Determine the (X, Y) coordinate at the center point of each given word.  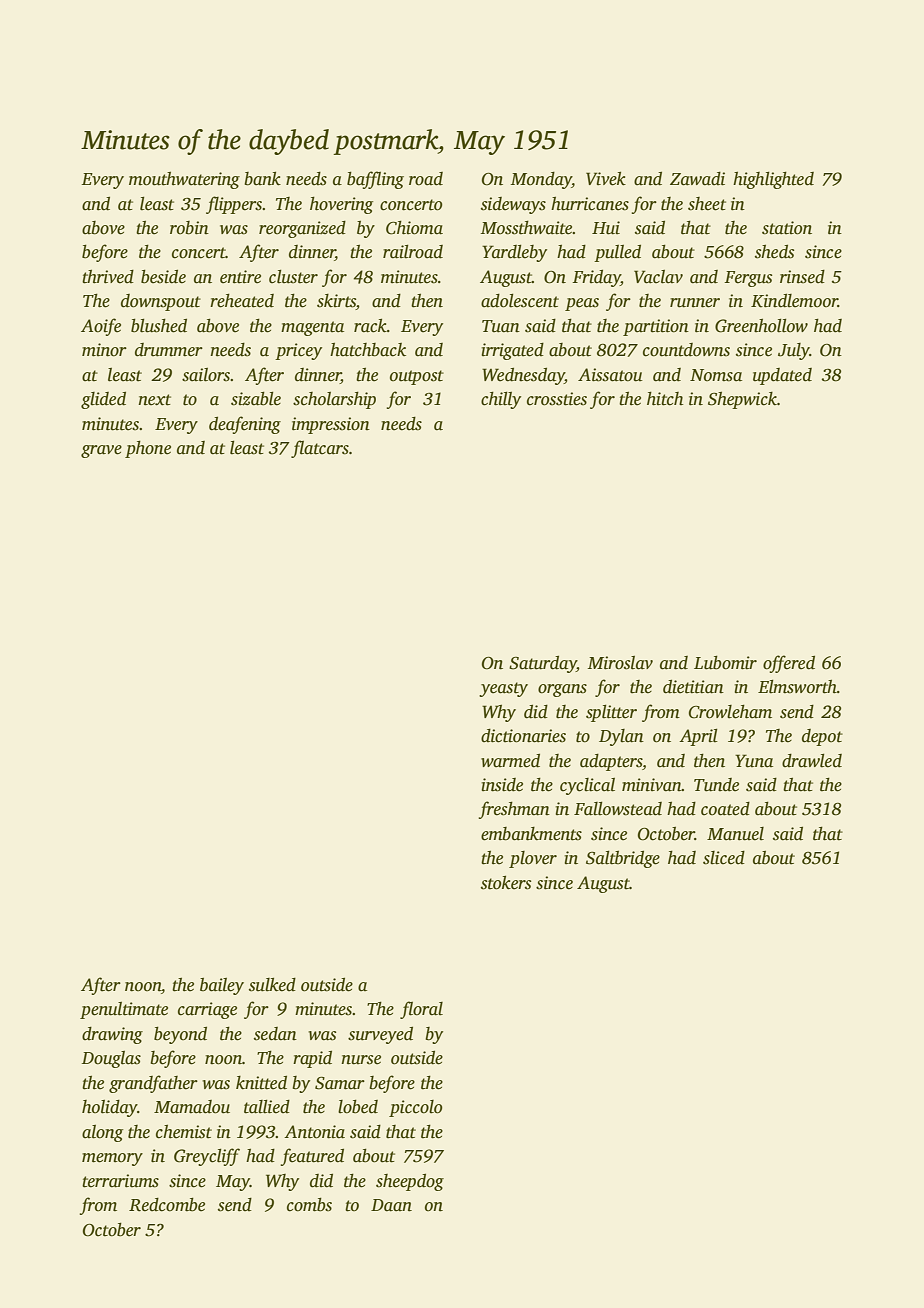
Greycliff (207, 1157)
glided (103, 400)
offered (789, 664)
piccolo (415, 1108)
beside (163, 277)
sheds (774, 252)
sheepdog (410, 1182)
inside (502, 785)
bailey (222, 986)
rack (370, 326)
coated (725, 809)
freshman (514, 810)
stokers (506, 883)
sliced (724, 858)
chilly (501, 400)
